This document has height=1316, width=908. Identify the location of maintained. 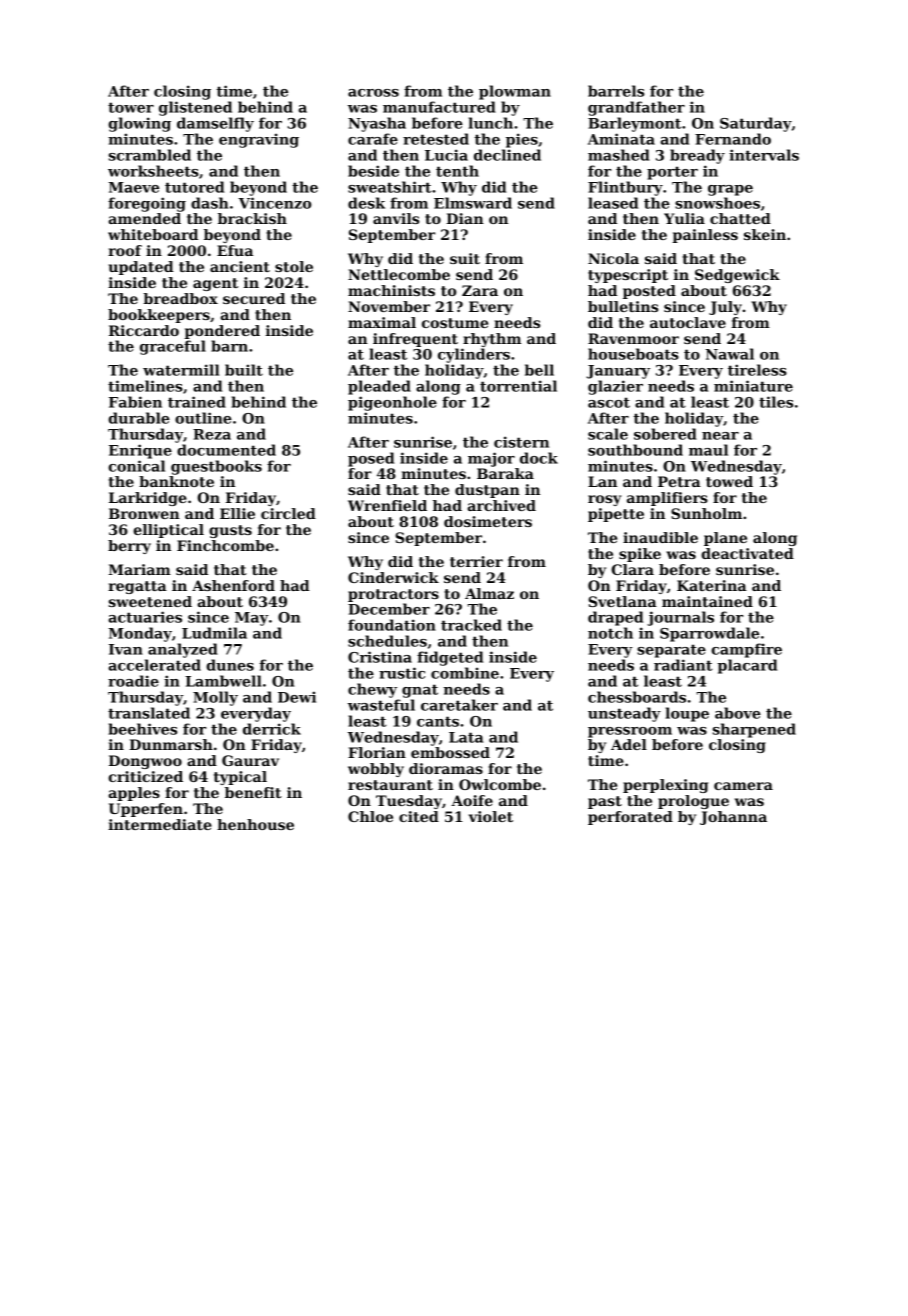
(707, 601).
